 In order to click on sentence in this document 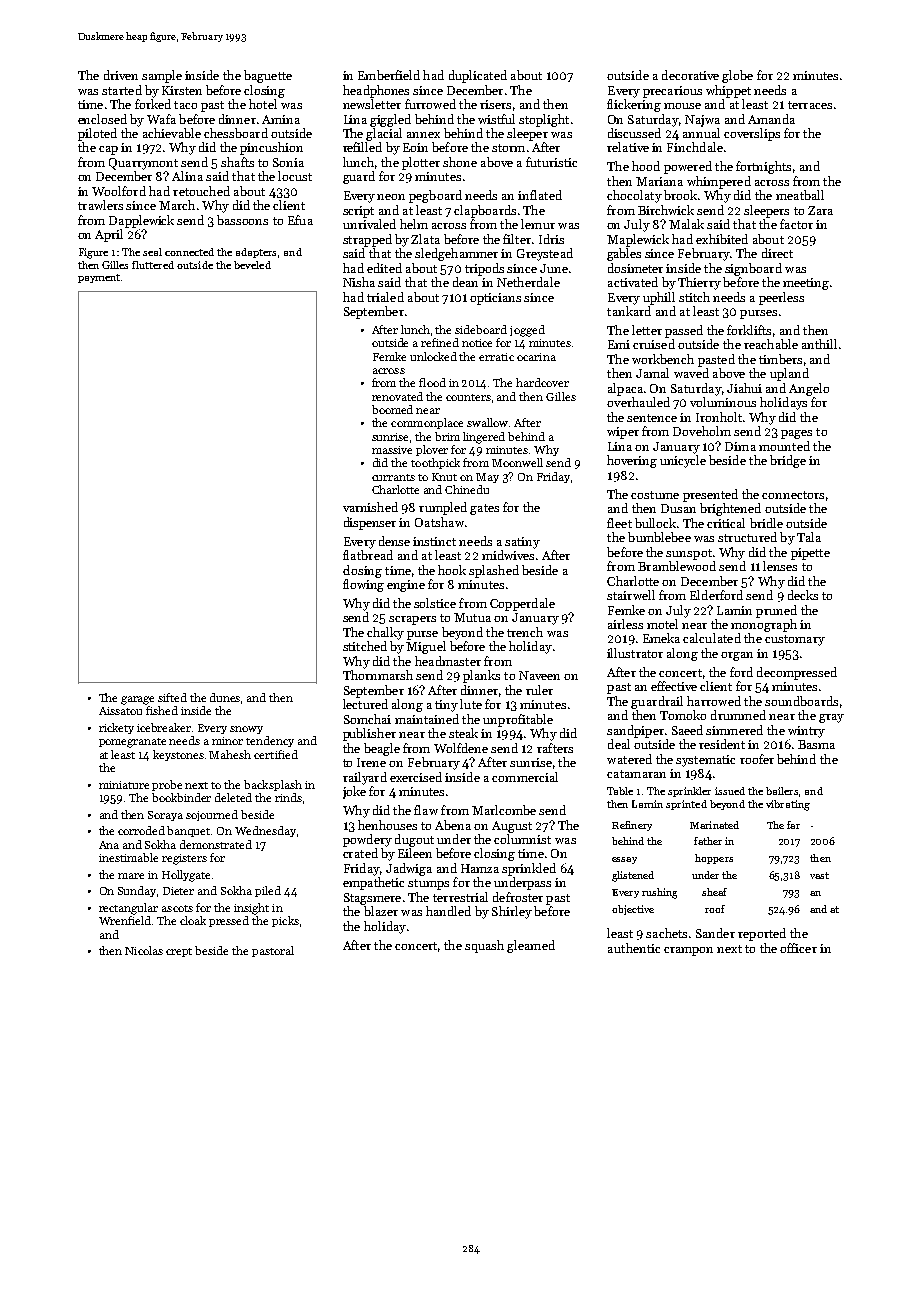, I will do `click(652, 418)`.
